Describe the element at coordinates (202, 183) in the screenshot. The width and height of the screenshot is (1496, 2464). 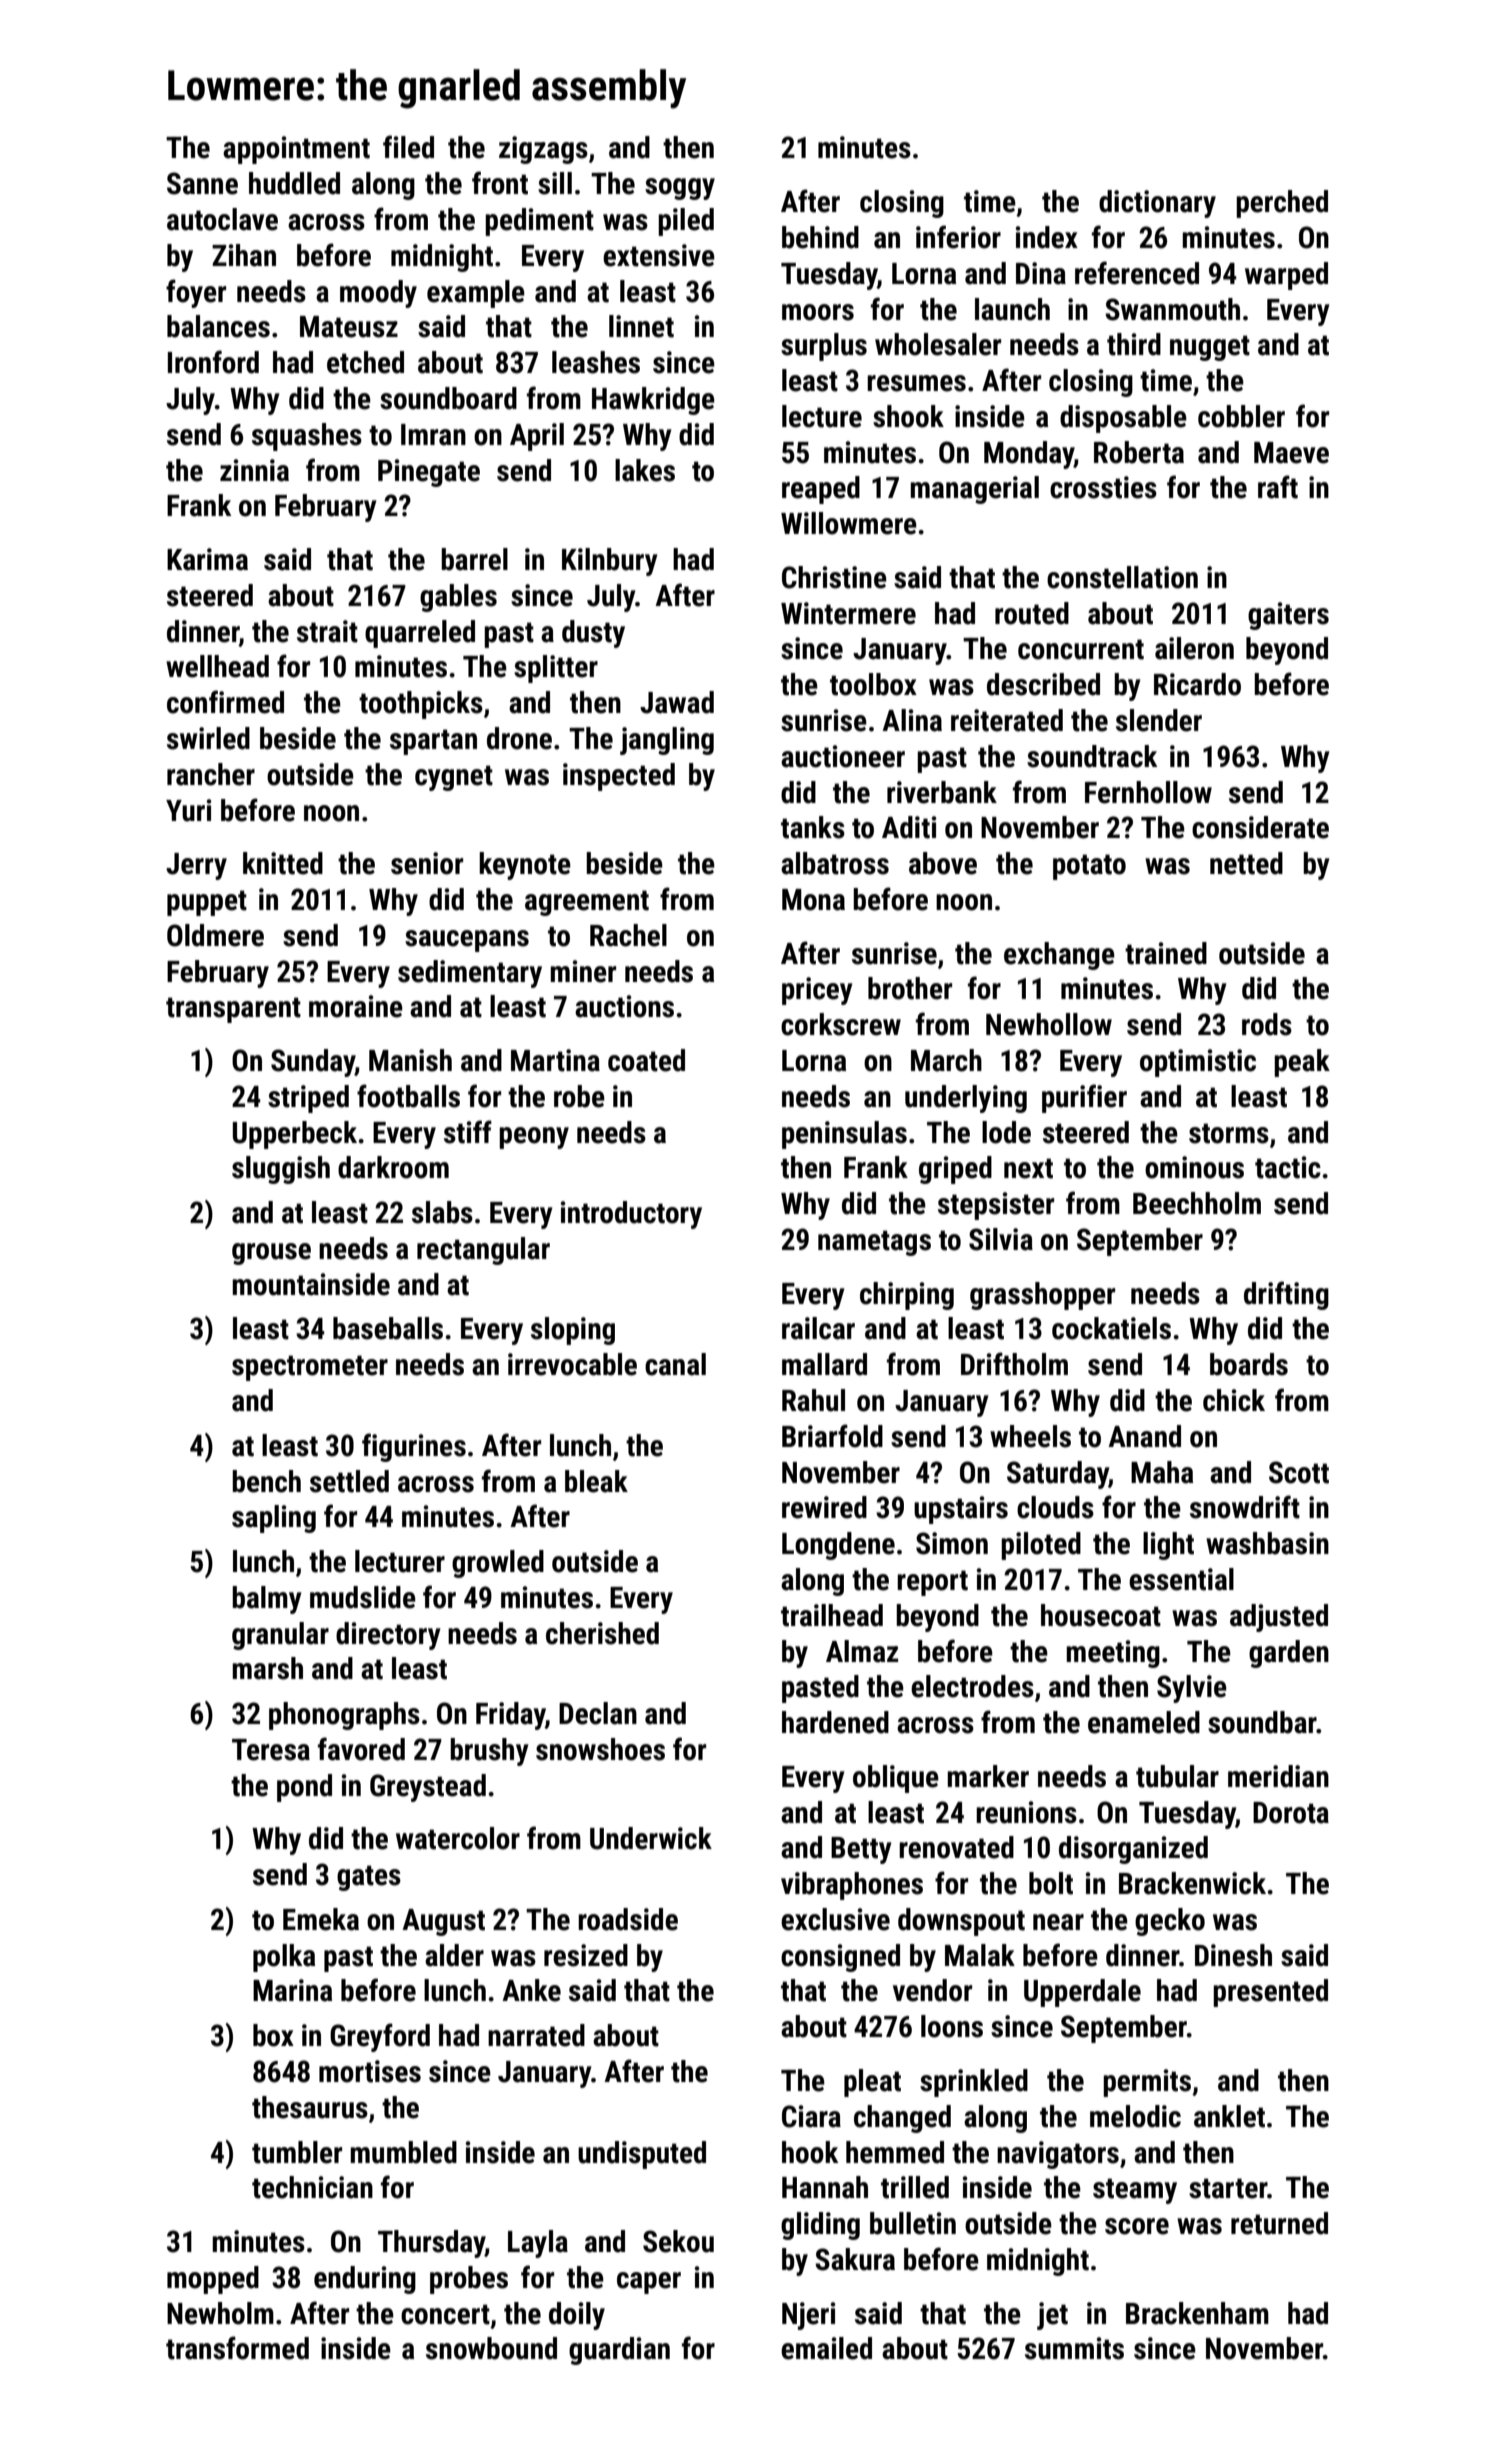
I see `Sanne` at that location.
